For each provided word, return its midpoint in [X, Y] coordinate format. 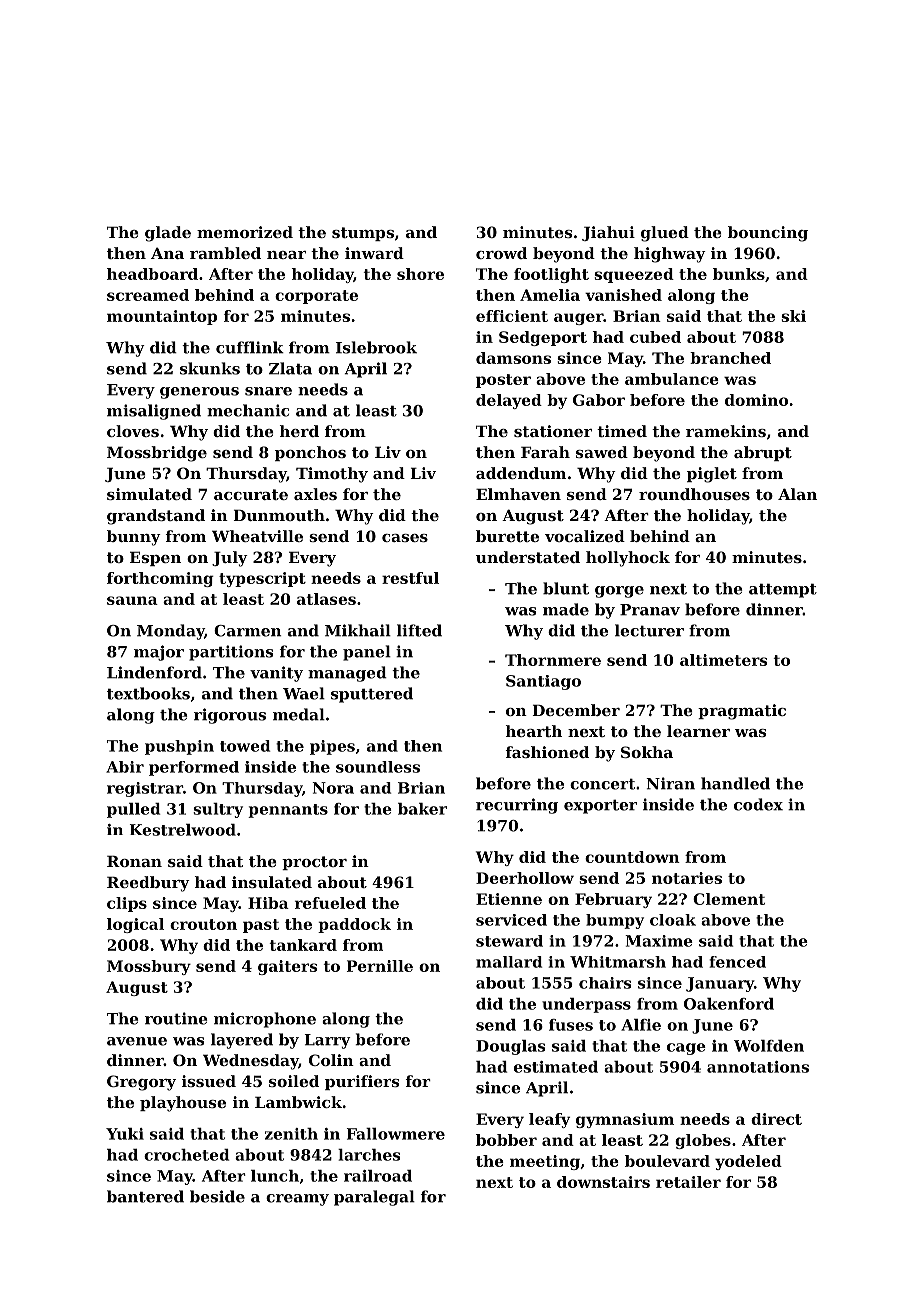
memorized [245, 232]
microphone [265, 1020]
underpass [586, 1005]
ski [793, 316]
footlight [551, 275]
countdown [632, 857]
